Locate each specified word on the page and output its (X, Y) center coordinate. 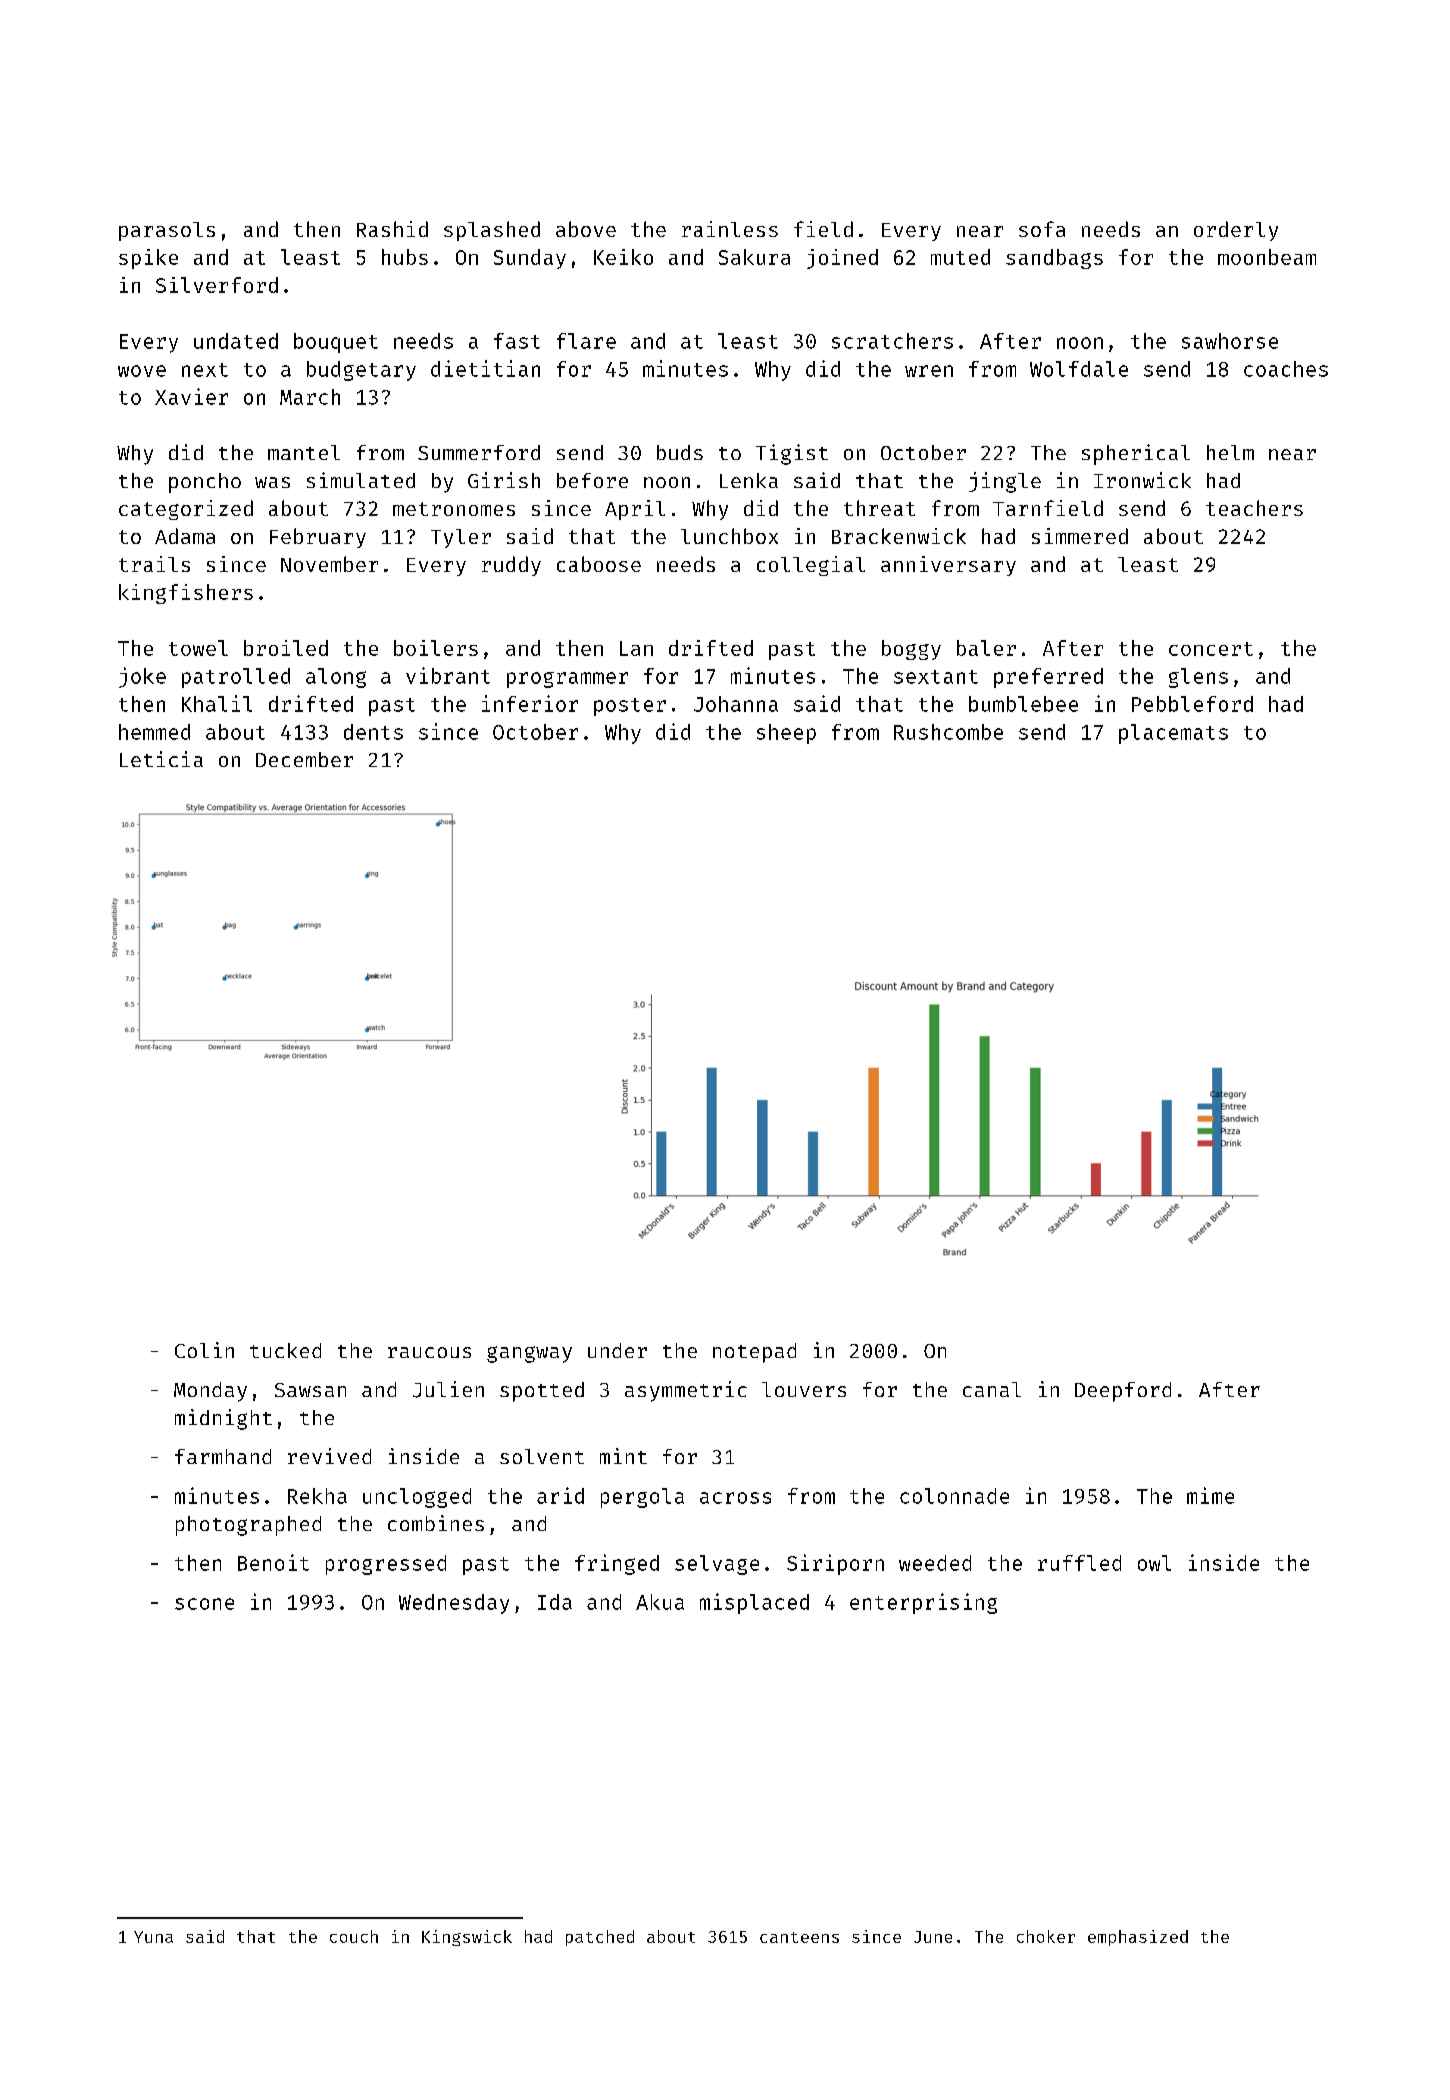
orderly (1236, 231)
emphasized (1138, 1938)
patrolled (236, 678)
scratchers (892, 341)
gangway (529, 1354)
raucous (429, 1352)
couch (354, 1936)
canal (992, 1389)
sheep (786, 734)
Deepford (1123, 1392)
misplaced (754, 1603)
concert (1211, 649)
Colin (204, 1350)
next (205, 370)
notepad (754, 1353)
